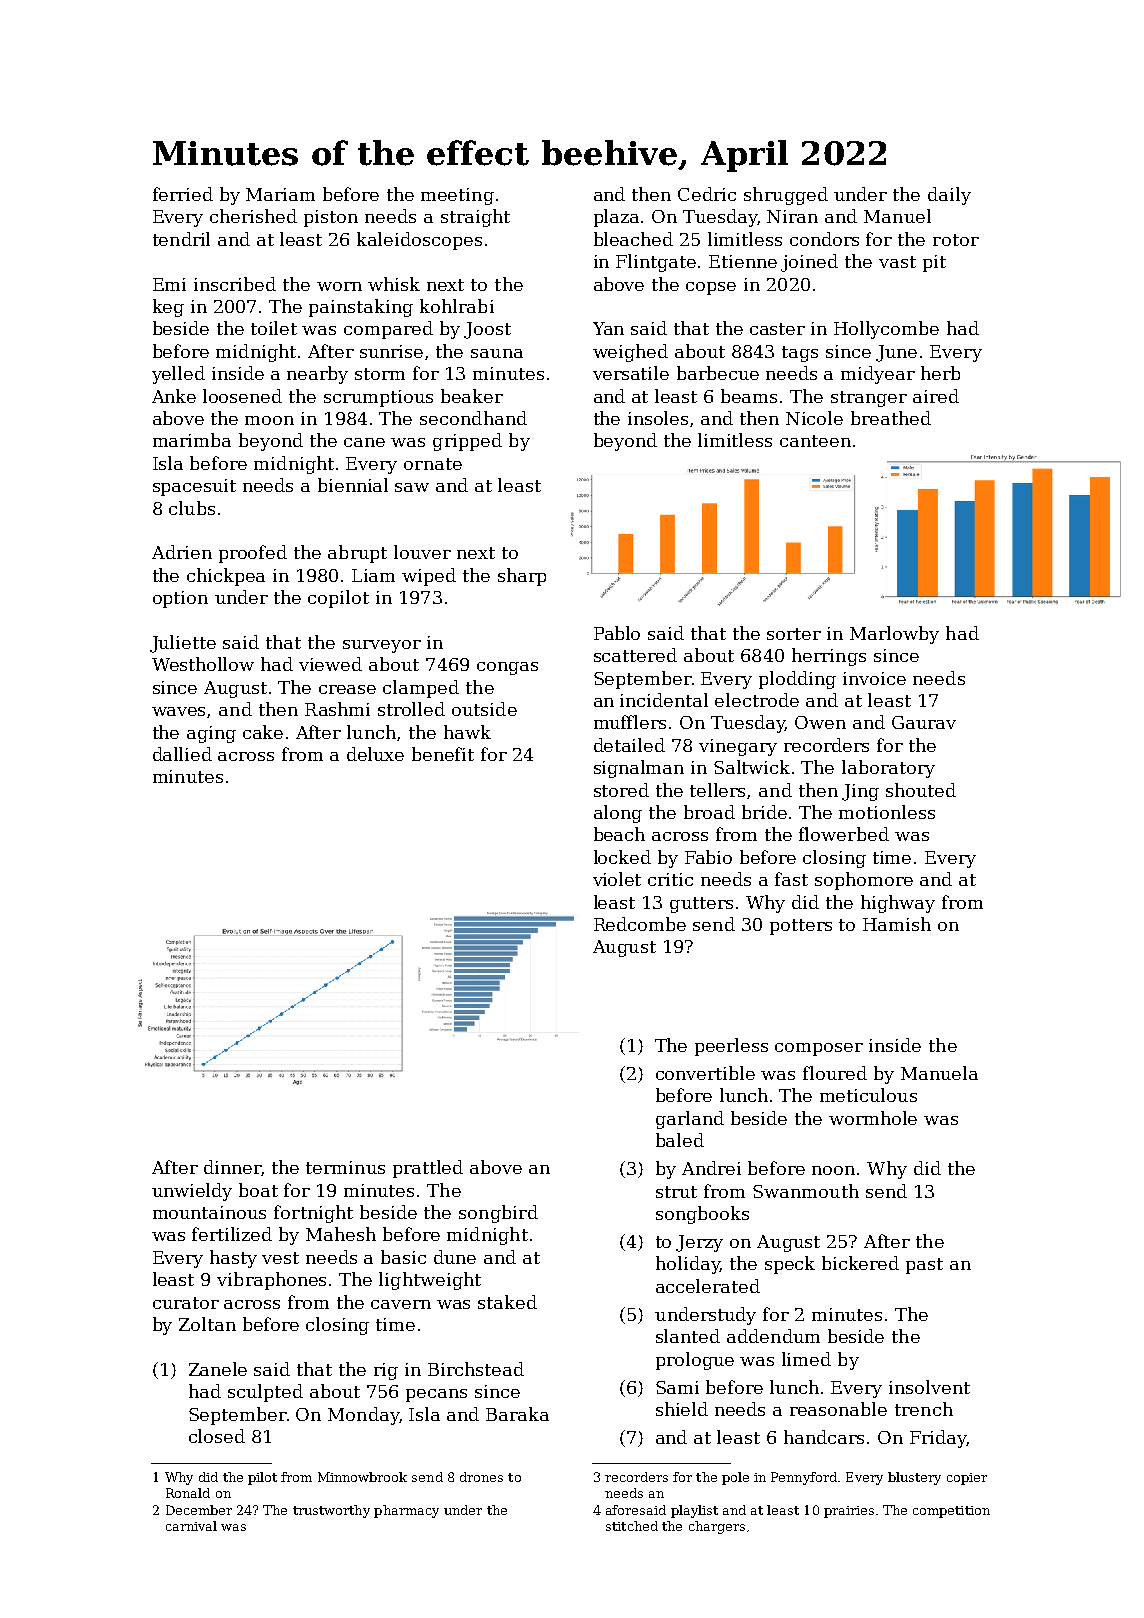  Describe the element at coordinates (467, 442) in the image. I see `gripped` at that location.
